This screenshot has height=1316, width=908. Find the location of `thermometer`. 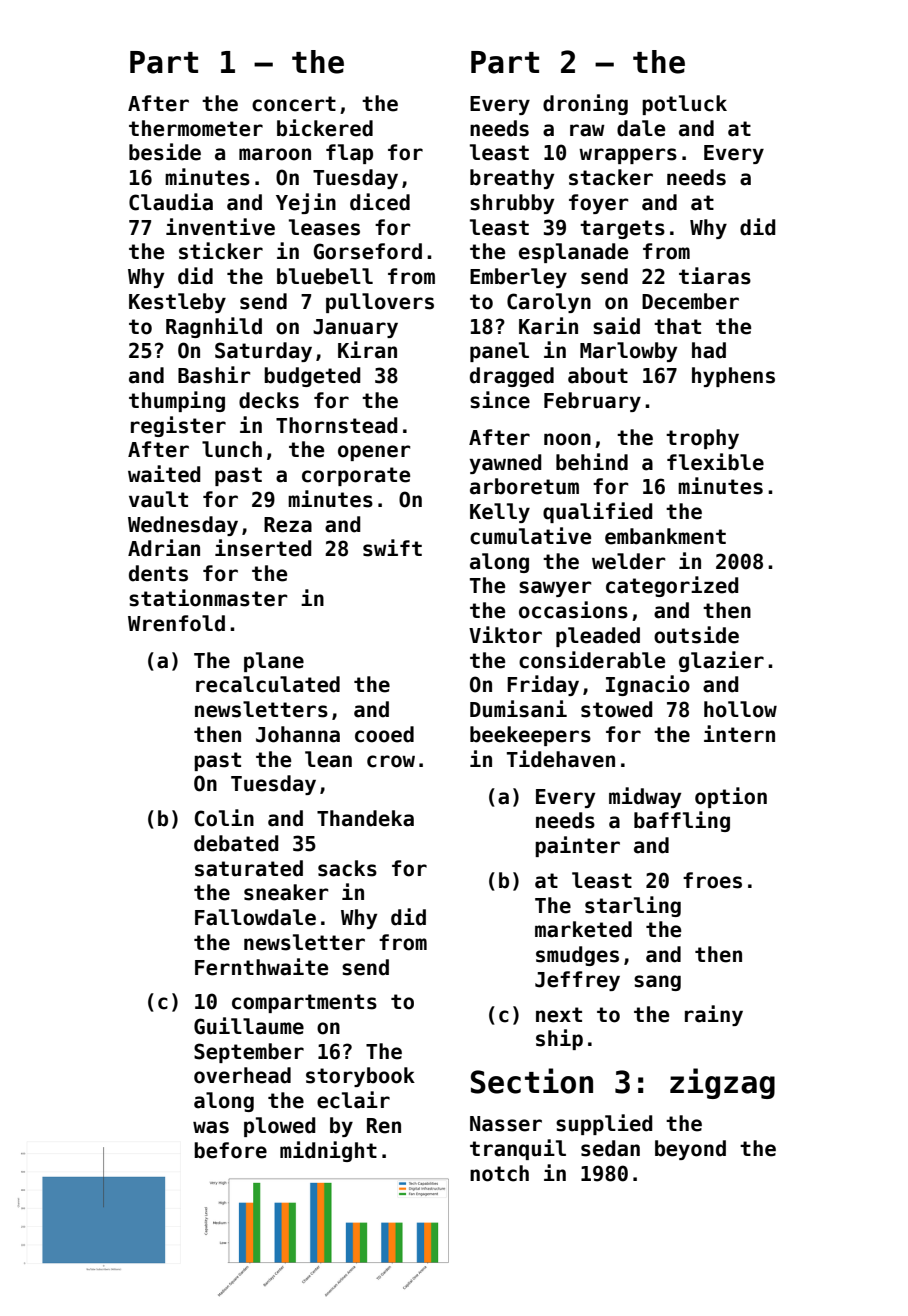

thermometer is located at coordinates (196, 128).
